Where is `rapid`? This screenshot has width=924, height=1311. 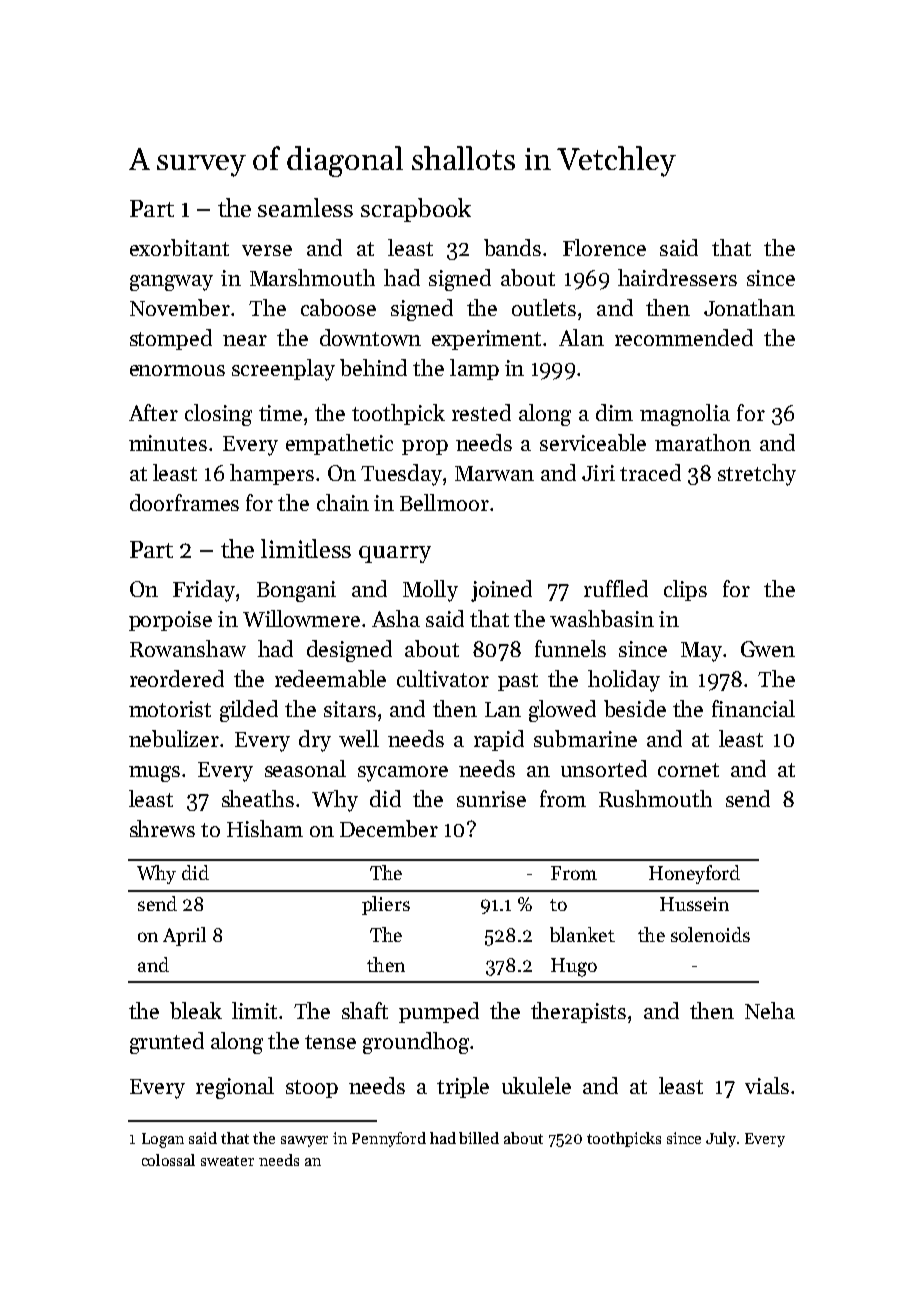 rapid is located at coordinates (499, 740).
